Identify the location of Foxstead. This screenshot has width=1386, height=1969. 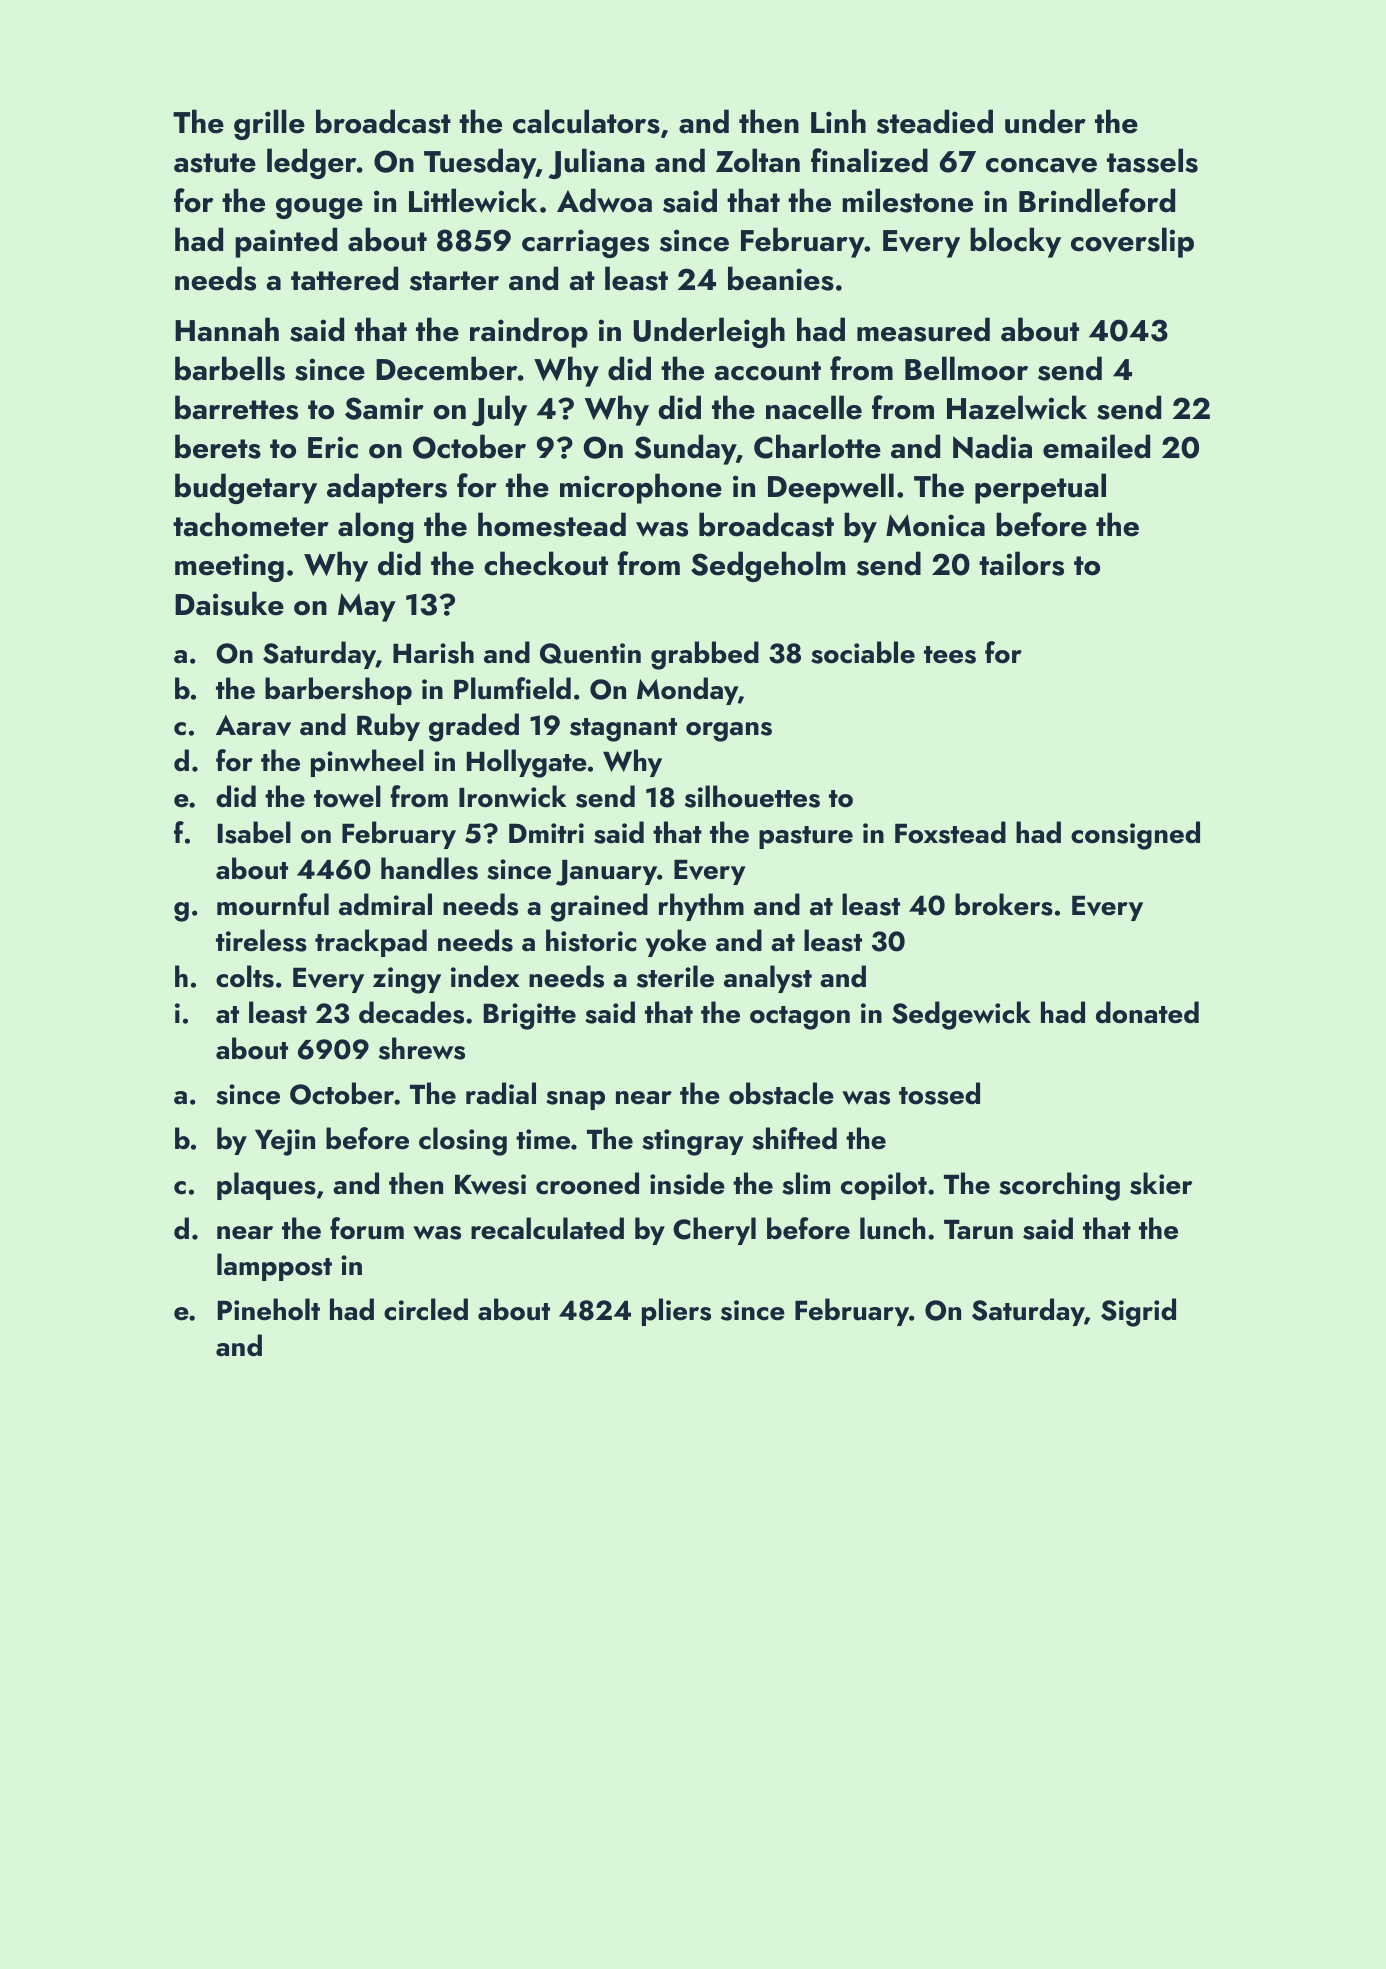
(950, 832).
